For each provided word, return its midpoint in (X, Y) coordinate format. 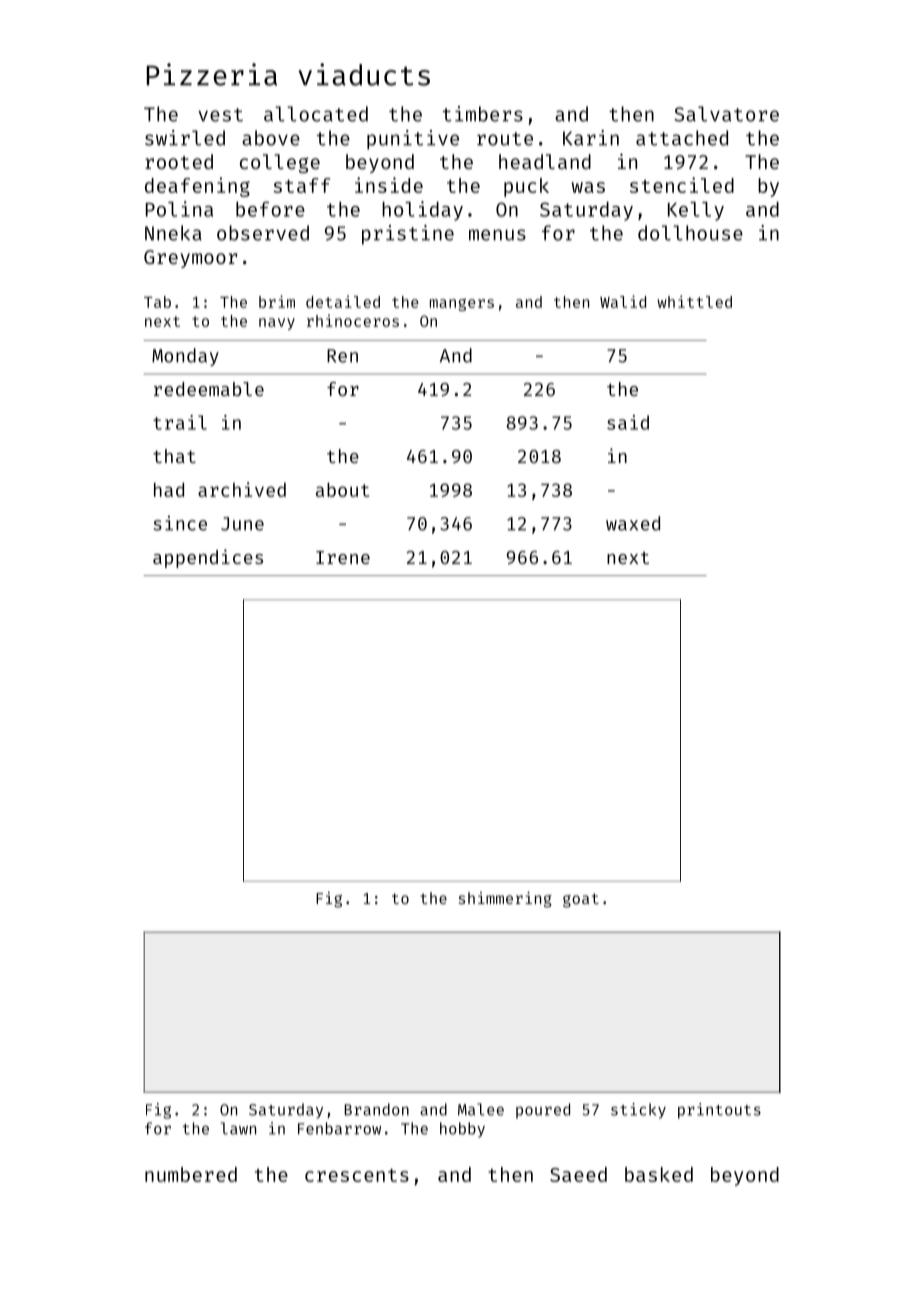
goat (581, 900)
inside (389, 185)
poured (543, 1111)
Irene (343, 557)
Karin (591, 138)
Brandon (377, 1109)
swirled (185, 138)
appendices (208, 558)
